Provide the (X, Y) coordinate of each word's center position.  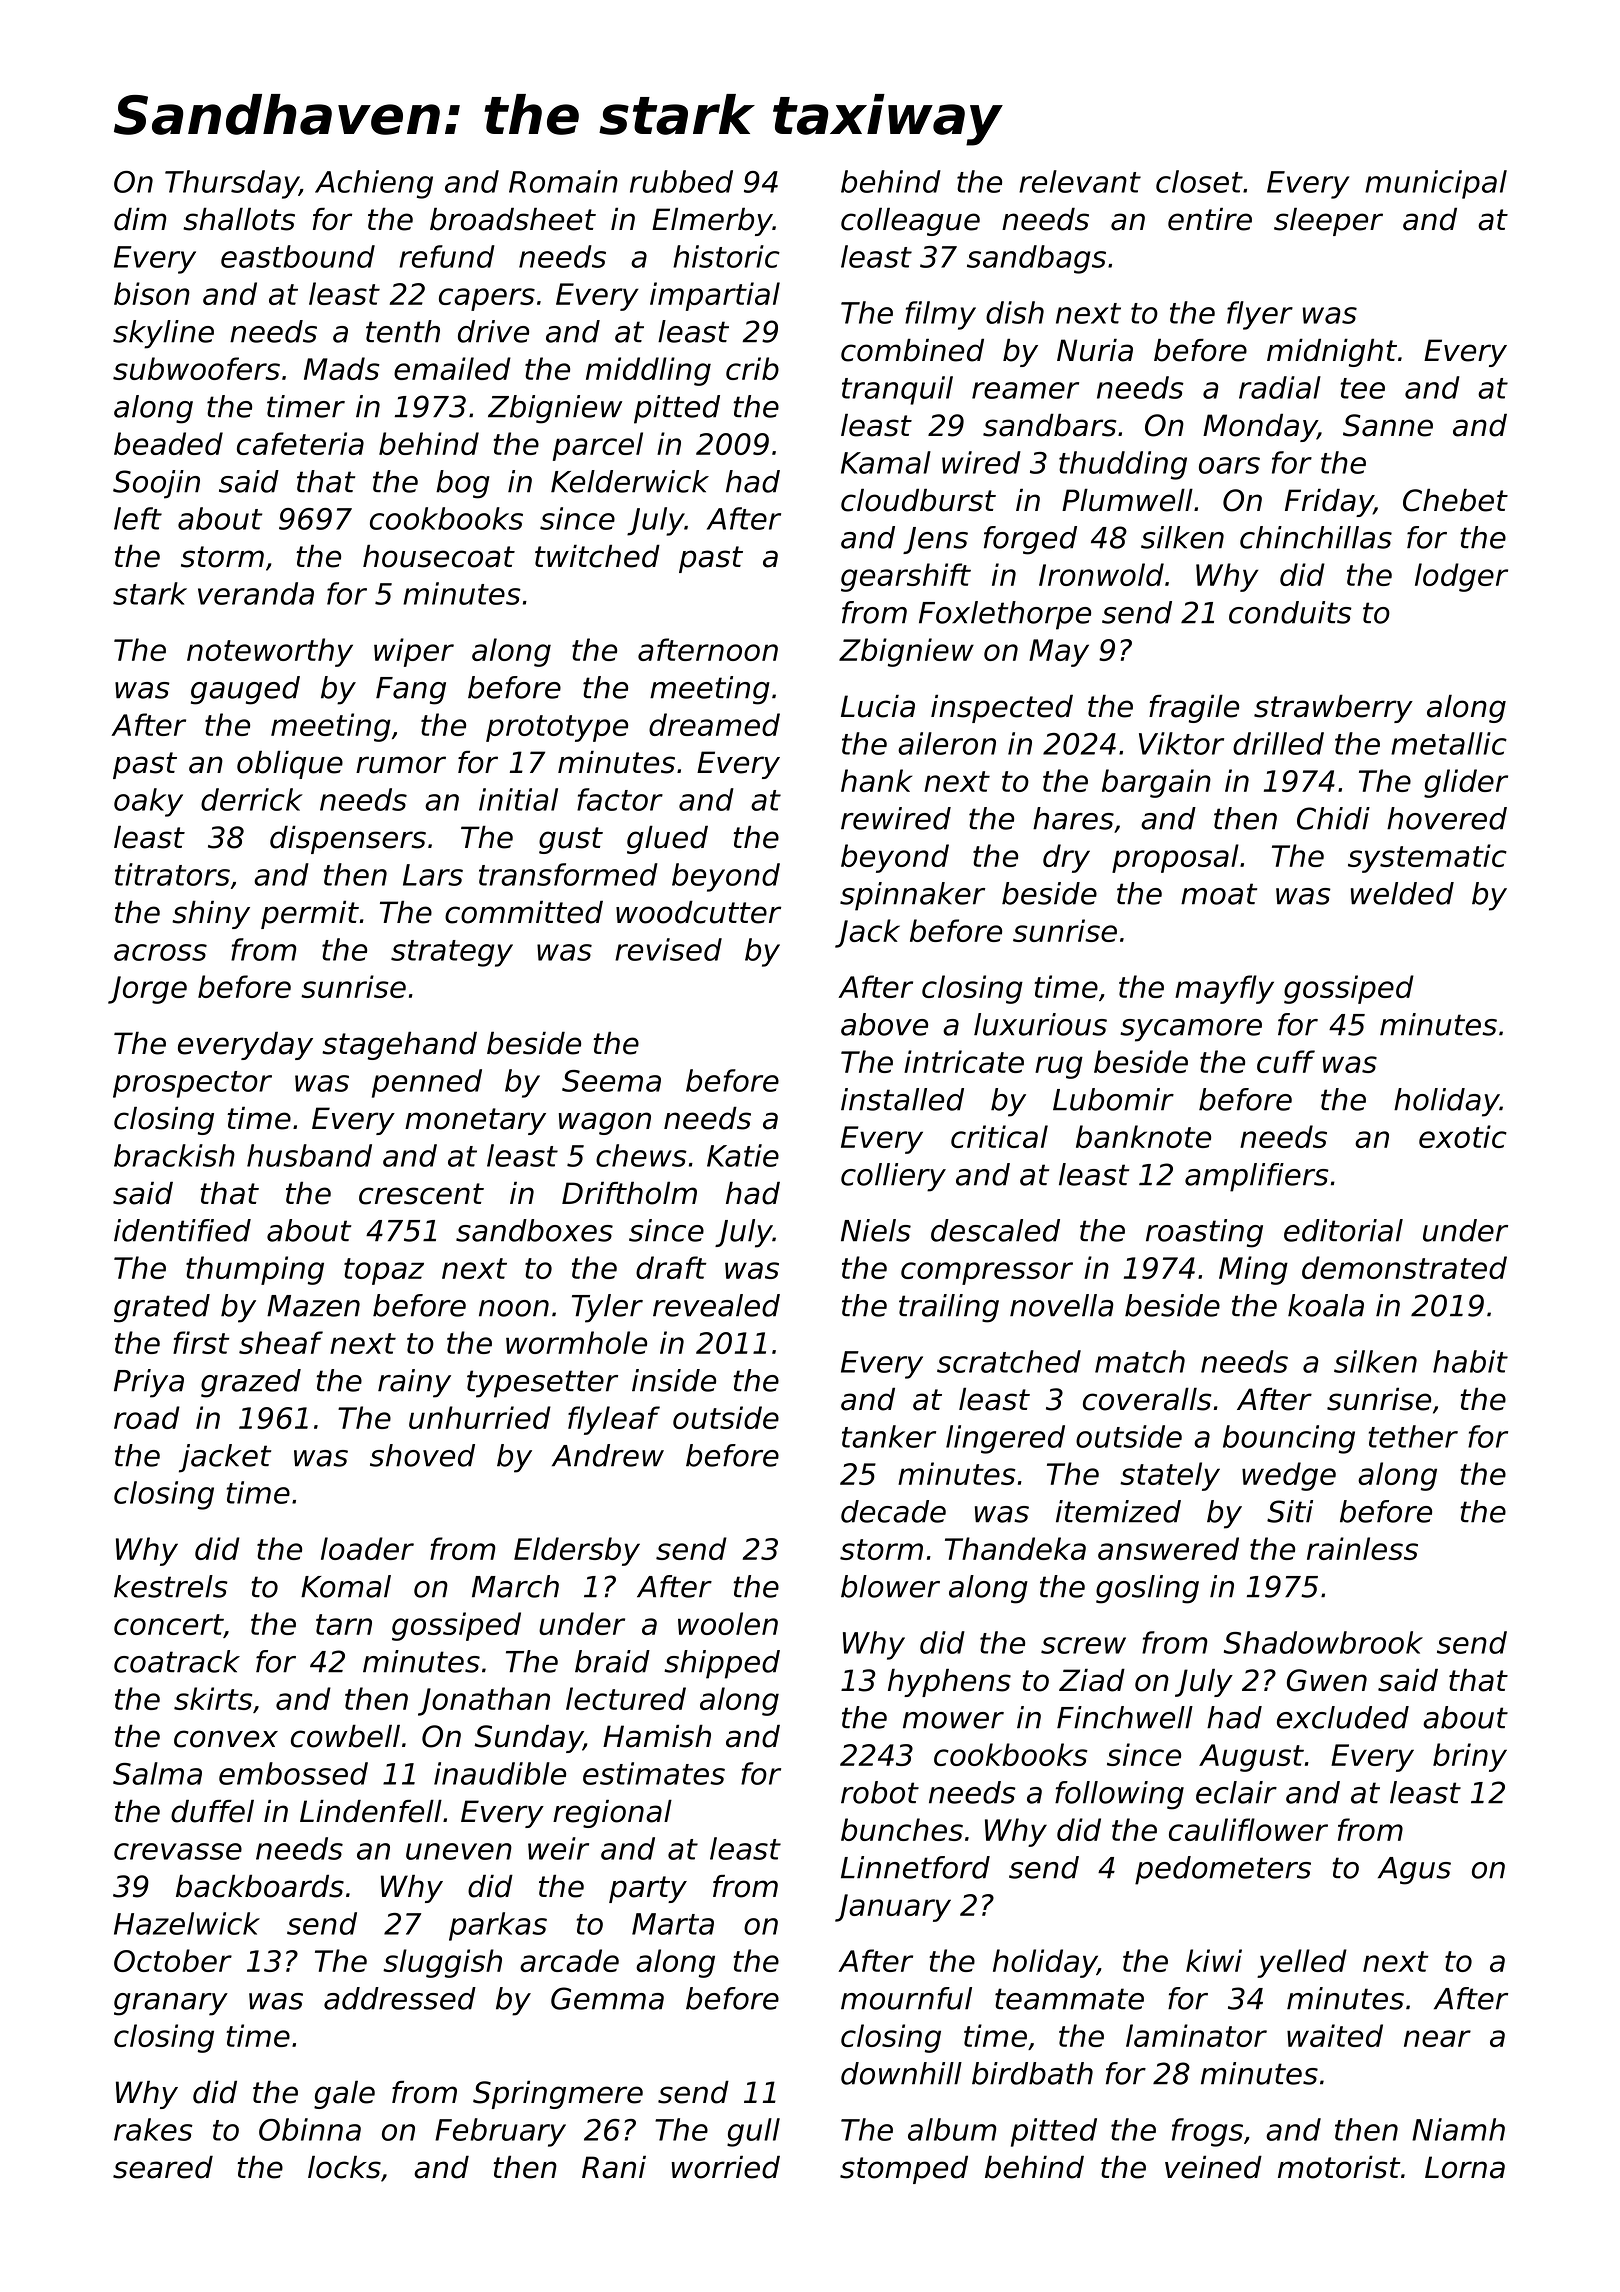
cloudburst (918, 500)
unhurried (480, 1417)
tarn (344, 1624)
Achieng (374, 184)
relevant (1080, 181)
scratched (1009, 1361)
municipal (1436, 184)
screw (1083, 1645)
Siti (1290, 1511)
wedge (1289, 1476)
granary (171, 2004)
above (884, 1024)
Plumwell (1127, 500)
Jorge (147, 990)
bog (463, 484)
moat (1219, 894)
